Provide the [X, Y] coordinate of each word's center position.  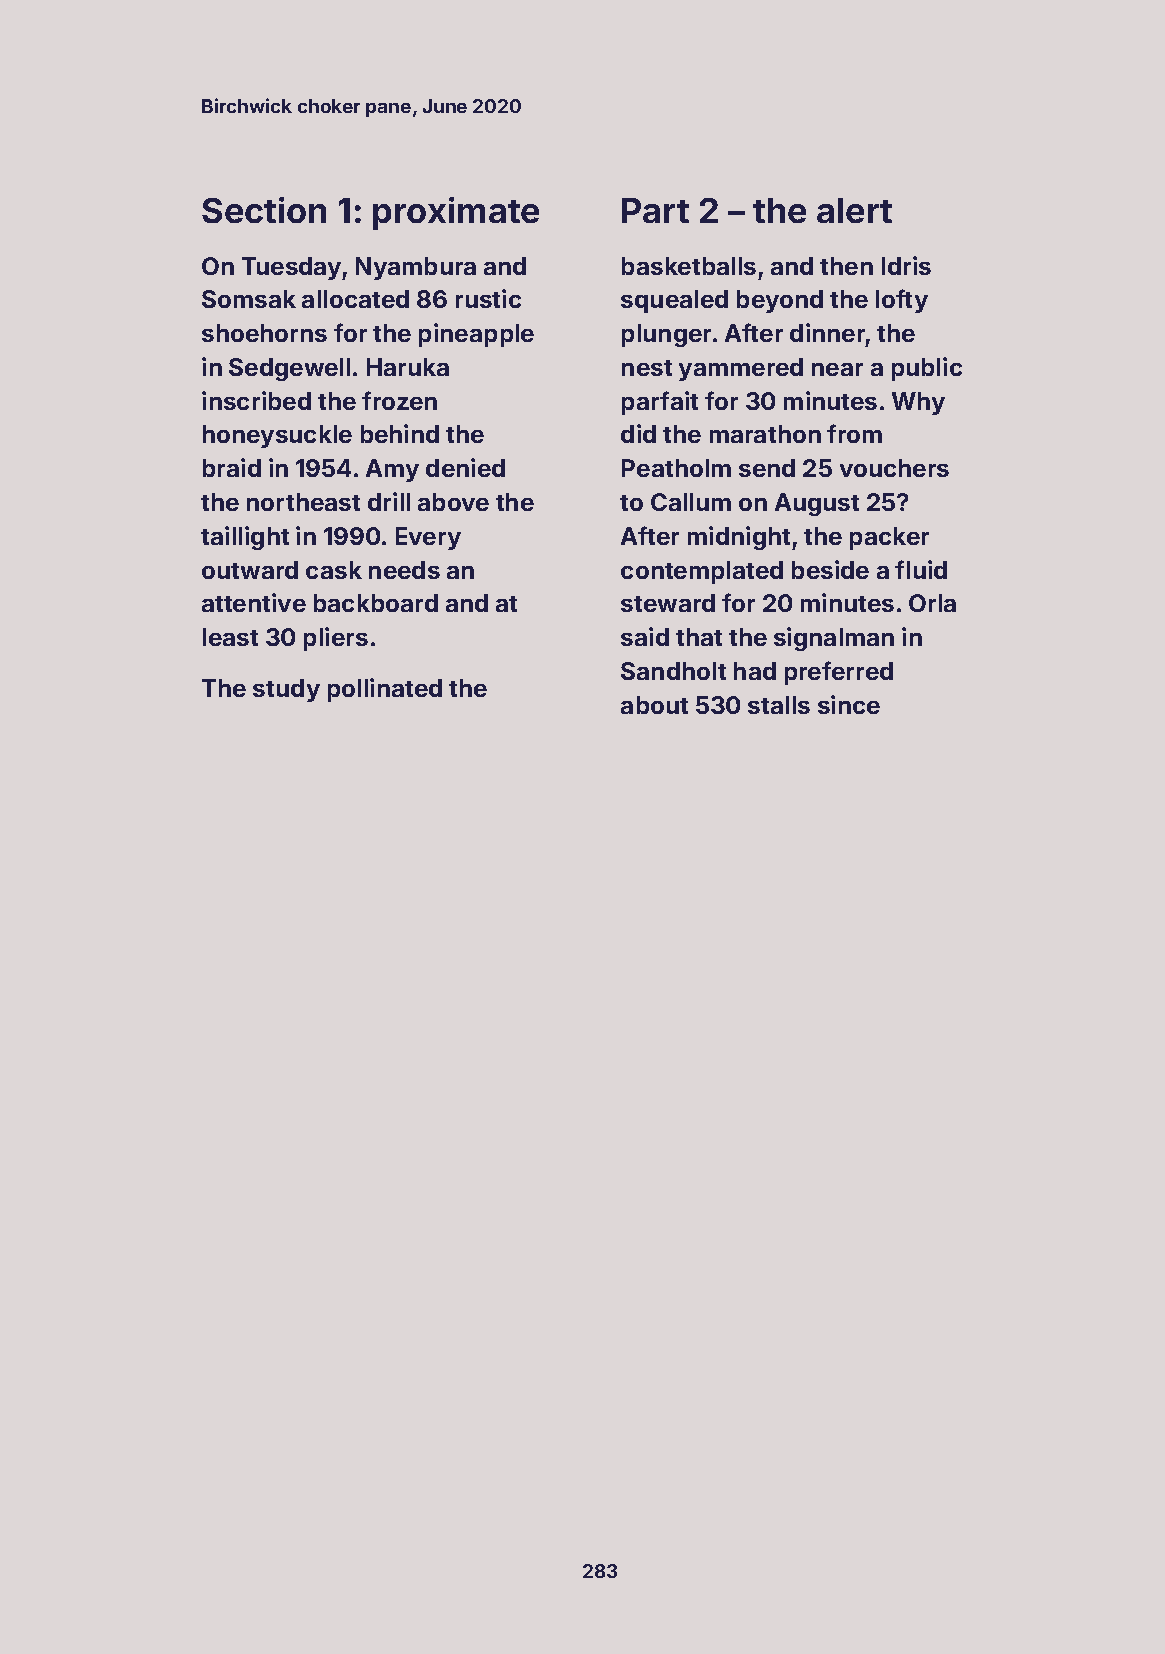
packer [889, 538]
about [654, 705]
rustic [488, 298]
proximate [456, 213]
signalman [834, 639]
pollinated [385, 690]
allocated [355, 299]
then [846, 266]
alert [854, 210]
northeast [303, 502]
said [645, 636]
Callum [691, 502]
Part [655, 210]
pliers [336, 639]
